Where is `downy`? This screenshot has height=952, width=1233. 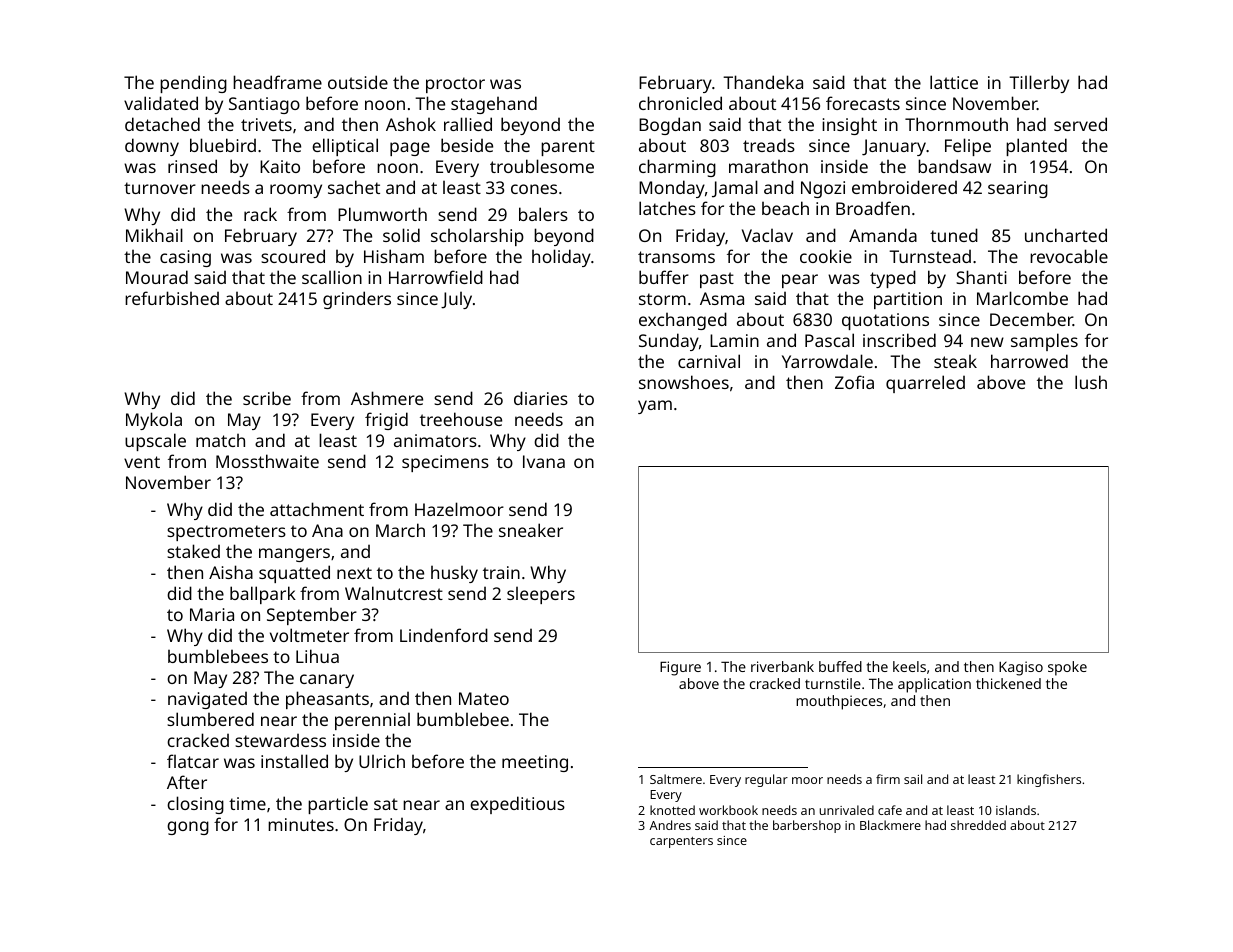
downy is located at coordinates (152, 147).
